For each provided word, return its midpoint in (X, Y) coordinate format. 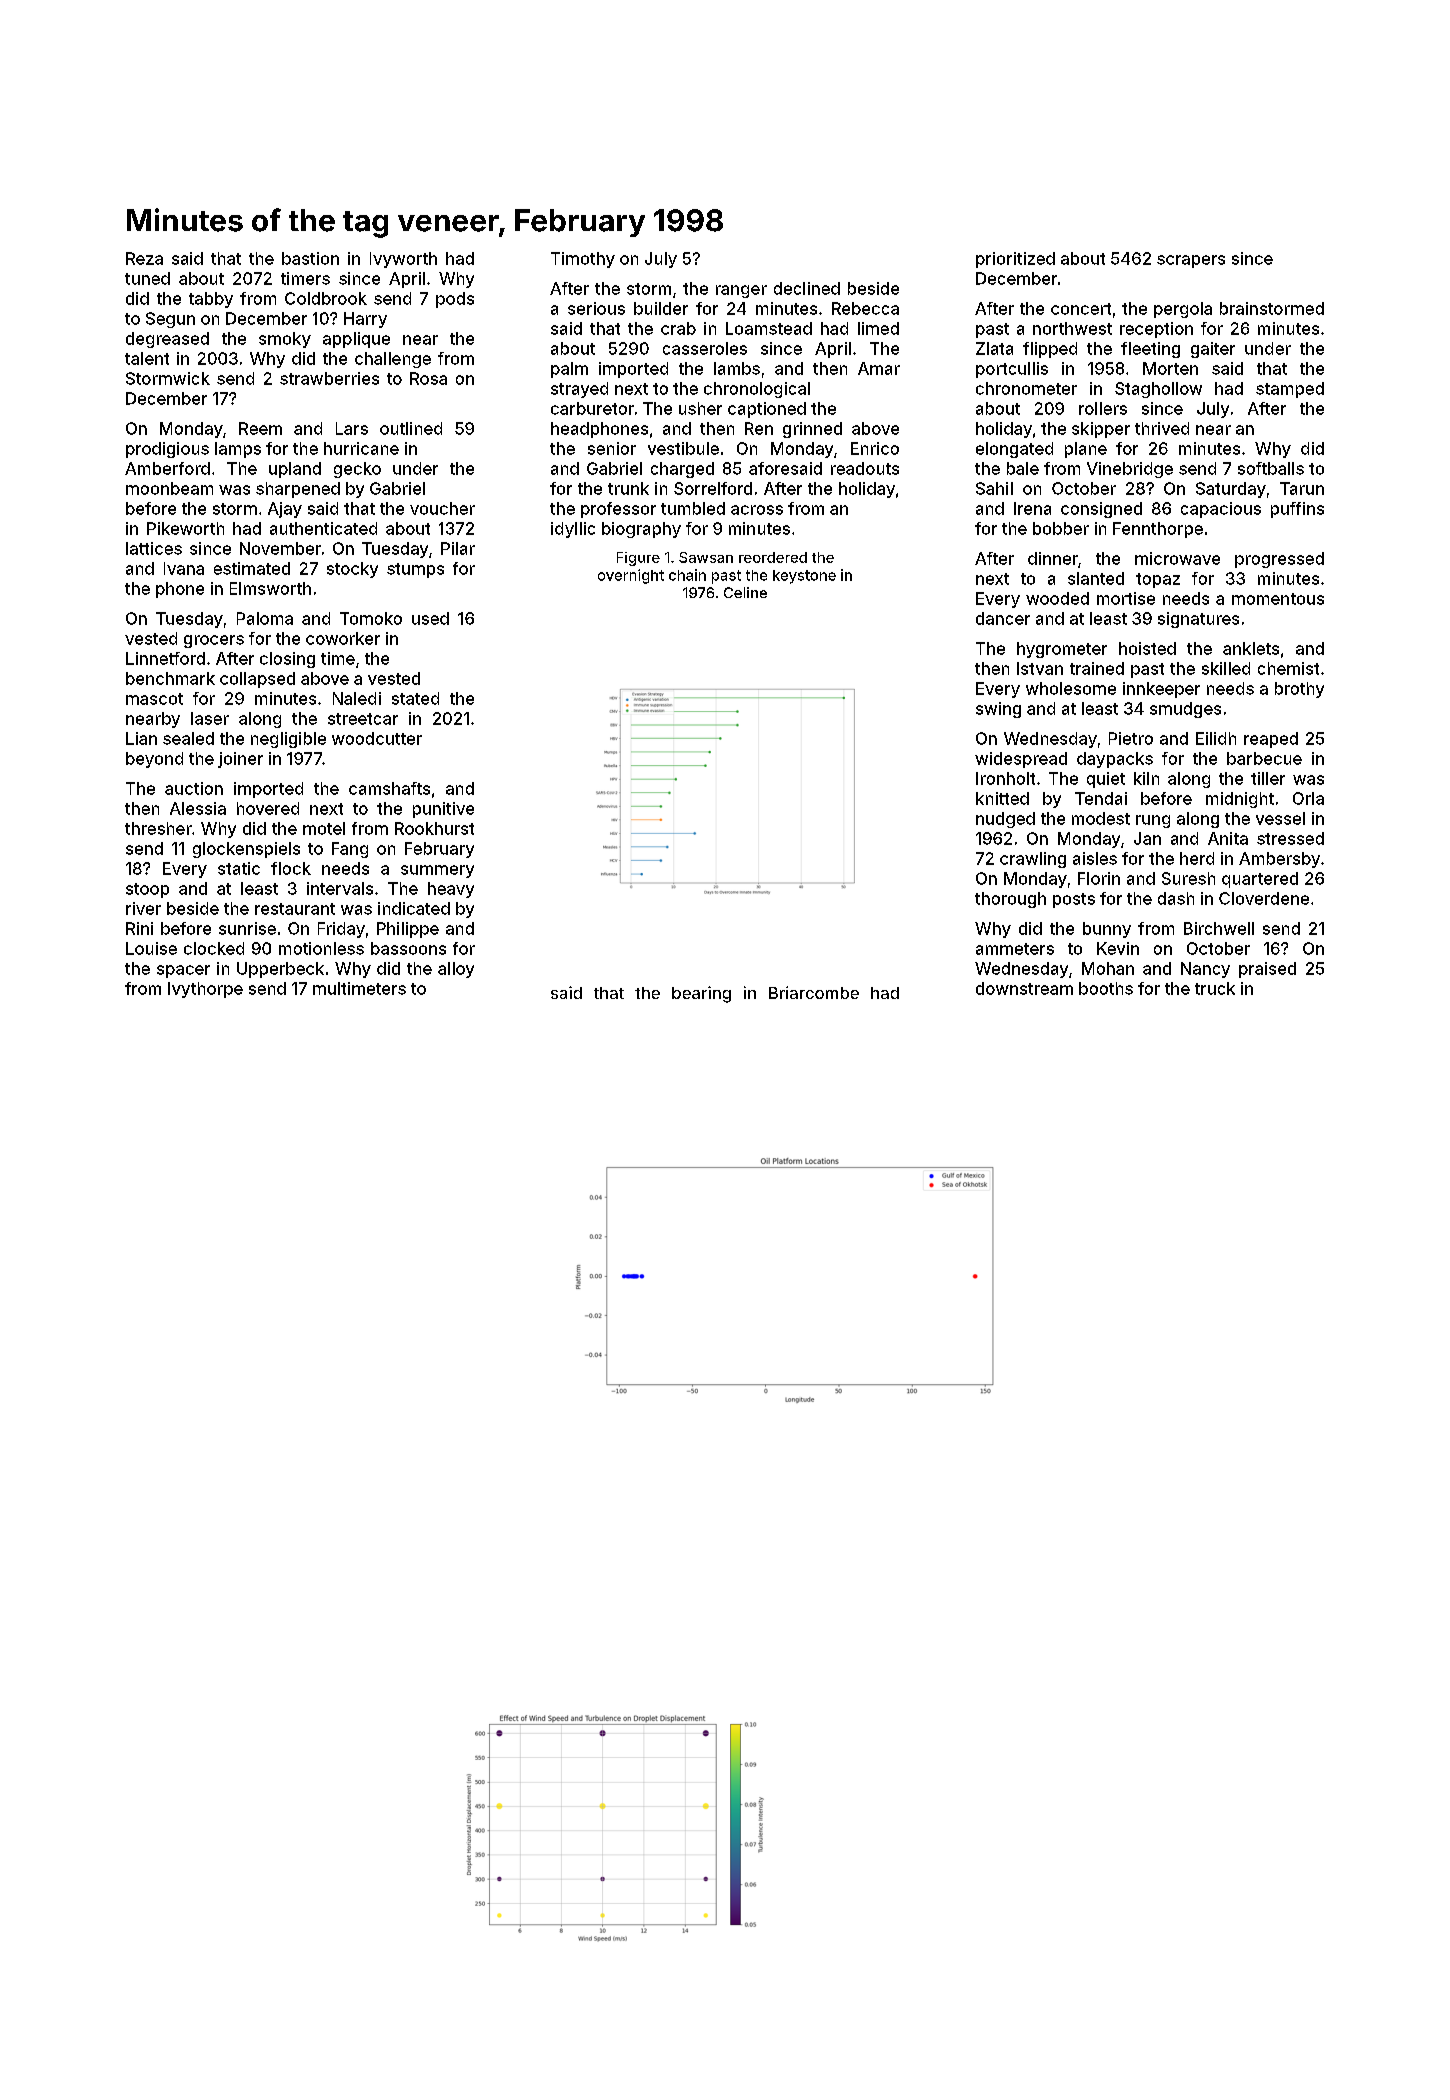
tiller (1268, 778)
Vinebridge (1130, 470)
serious (596, 308)
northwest (1072, 328)
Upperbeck (280, 970)
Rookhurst (434, 828)
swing (998, 710)
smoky (285, 340)
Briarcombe (814, 992)
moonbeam (169, 488)
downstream (1024, 988)
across (757, 510)
